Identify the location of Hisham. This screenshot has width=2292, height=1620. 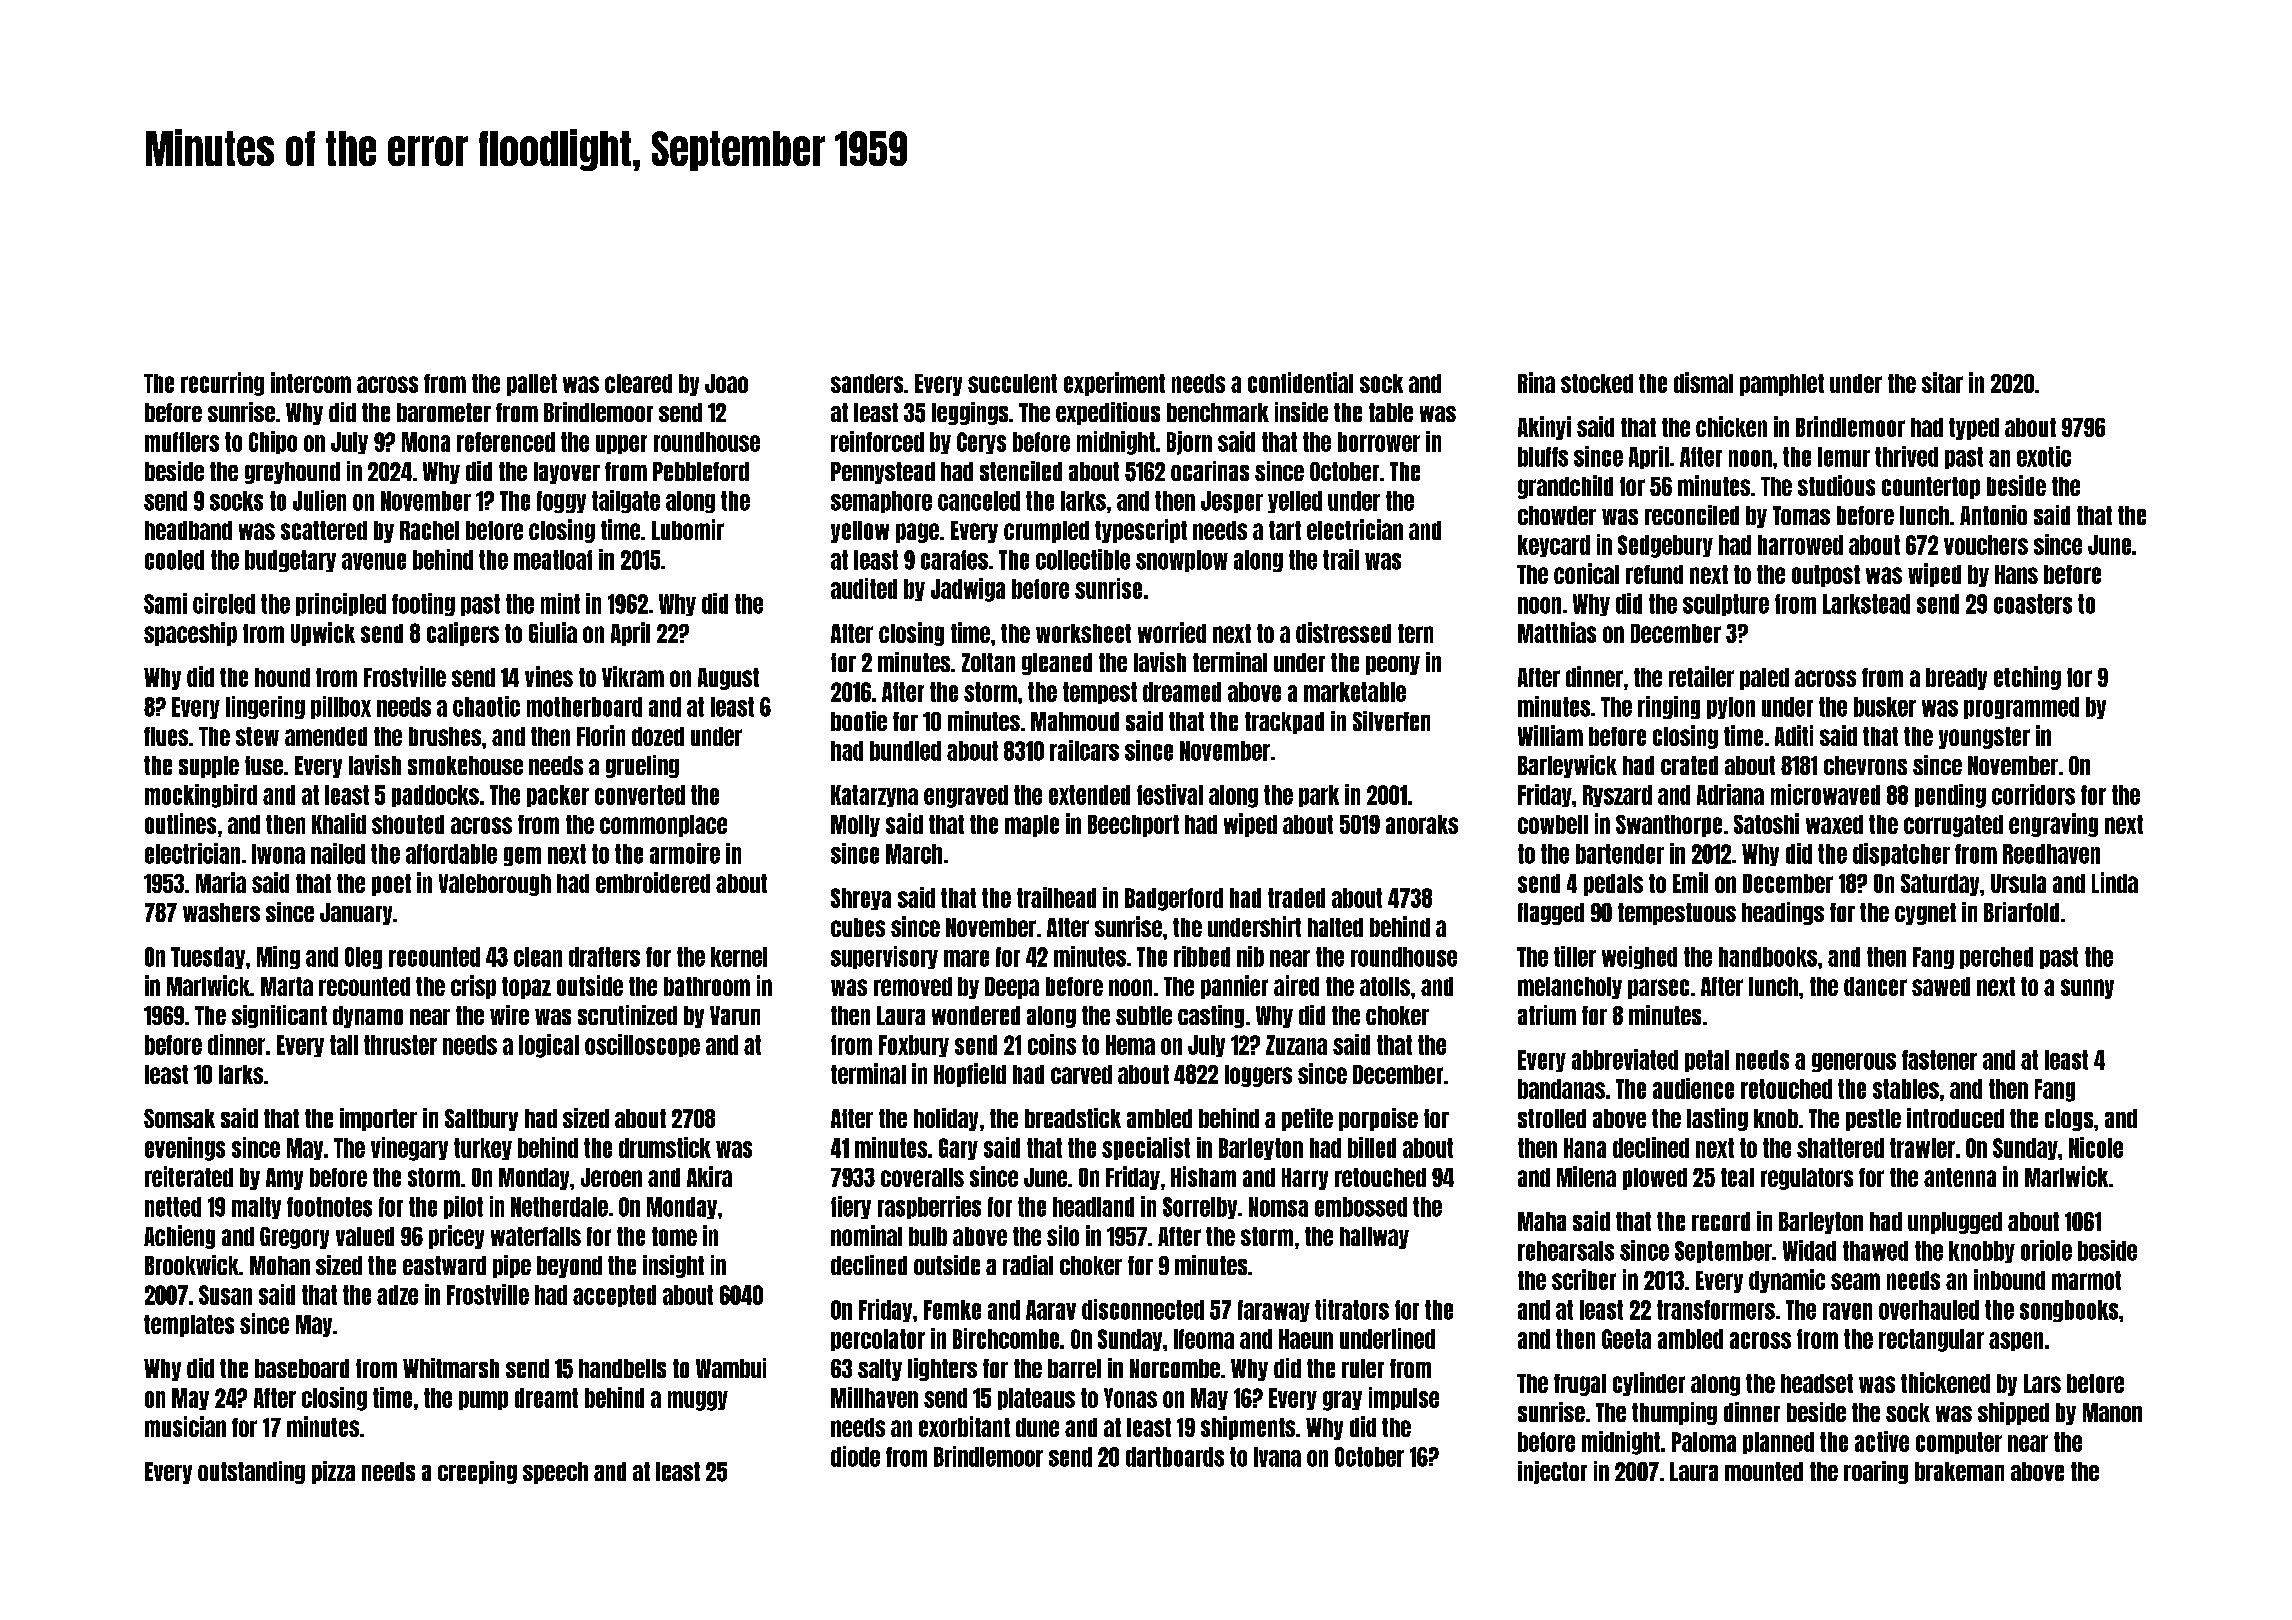
(1203, 1176).
